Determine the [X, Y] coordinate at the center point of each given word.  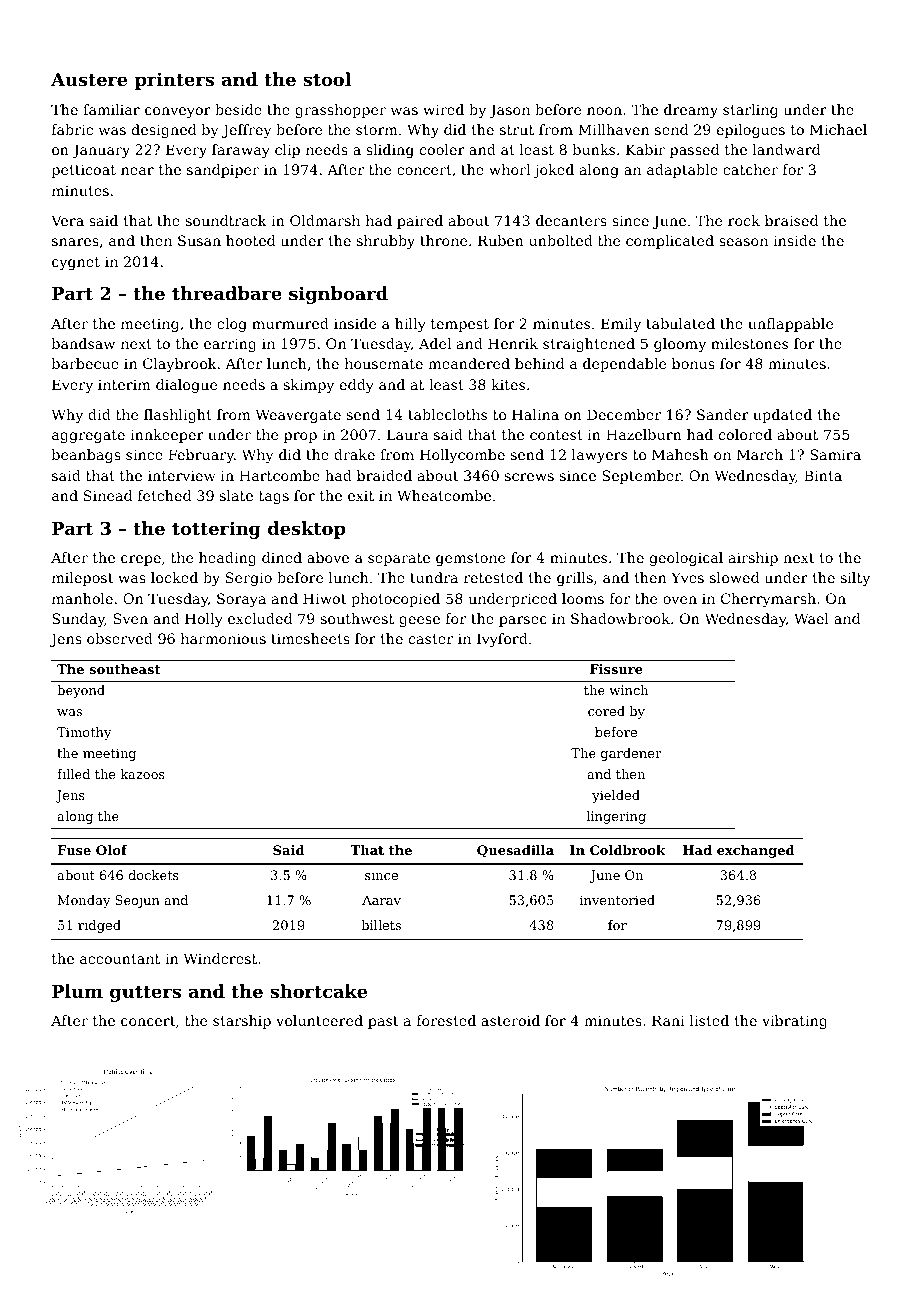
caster [431, 639]
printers [174, 81]
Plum [77, 991]
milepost [83, 579]
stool [327, 79]
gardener [631, 754]
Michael [838, 129]
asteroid [510, 1020]
